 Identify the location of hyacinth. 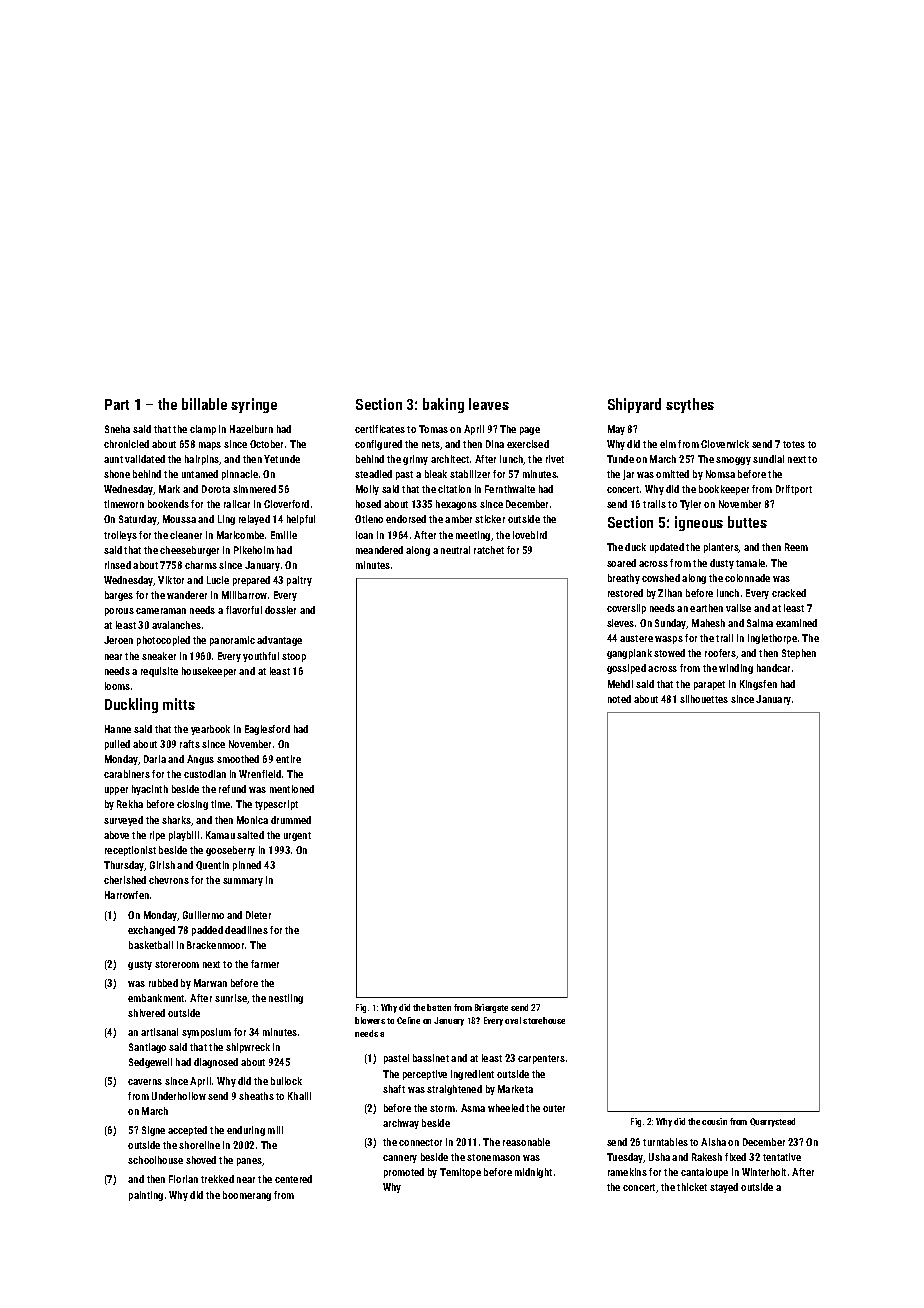
(150, 790).
